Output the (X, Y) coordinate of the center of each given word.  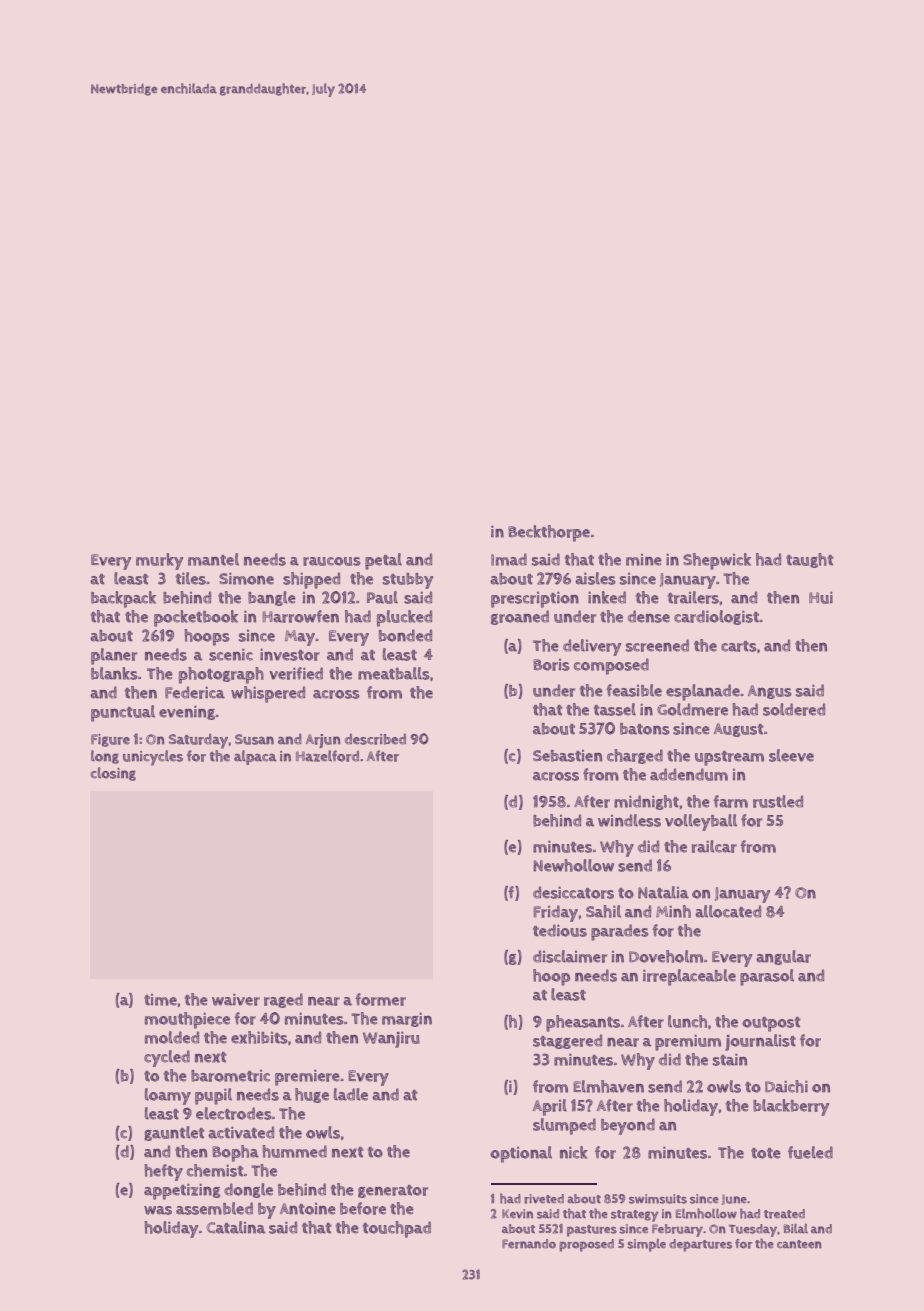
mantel (213, 559)
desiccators (573, 892)
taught (810, 560)
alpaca (255, 757)
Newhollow (573, 865)
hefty (163, 1172)
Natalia (663, 892)
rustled (778, 801)
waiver (236, 999)
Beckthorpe (549, 533)
